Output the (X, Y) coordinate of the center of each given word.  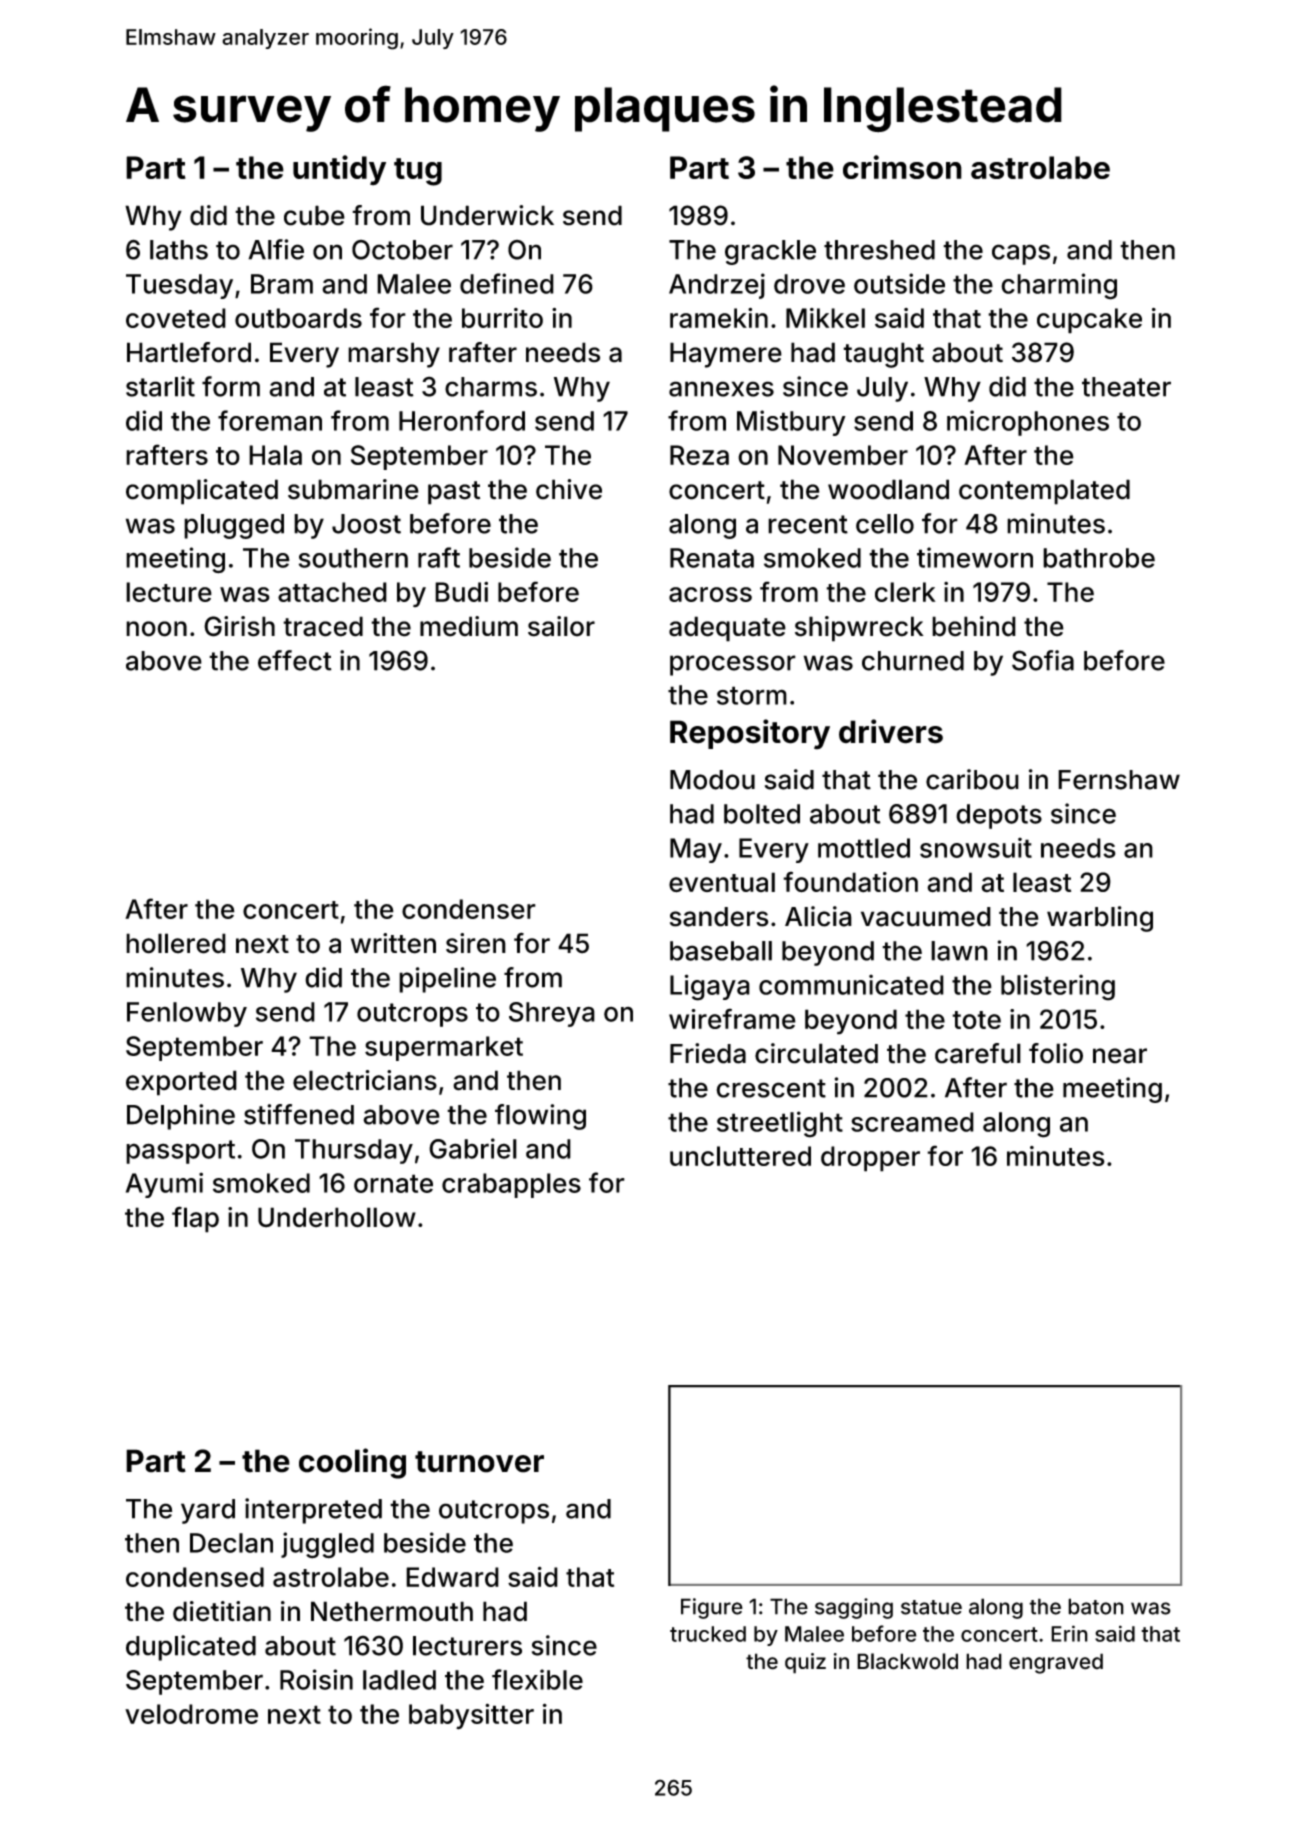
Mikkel (825, 318)
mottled (864, 848)
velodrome (191, 1714)
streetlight (780, 1124)
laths (179, 250)
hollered (176, 943)
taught (883, 355)
